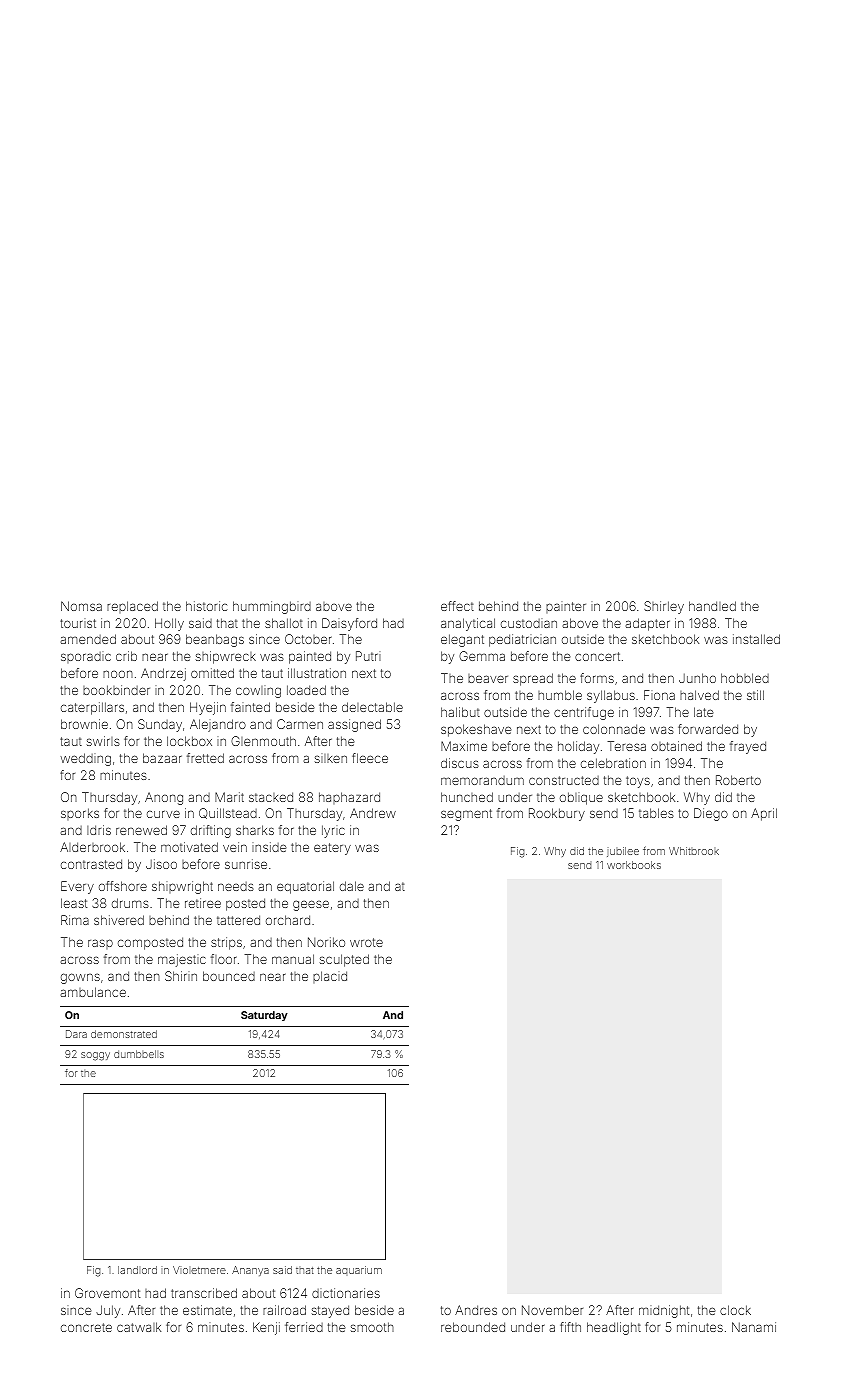 Image resolution: width=849 pixels, height=1400 pixels. What do you see at coordinates (756, 639) in the screenshot?
I see `installed` at bounding box center [756, 639].
